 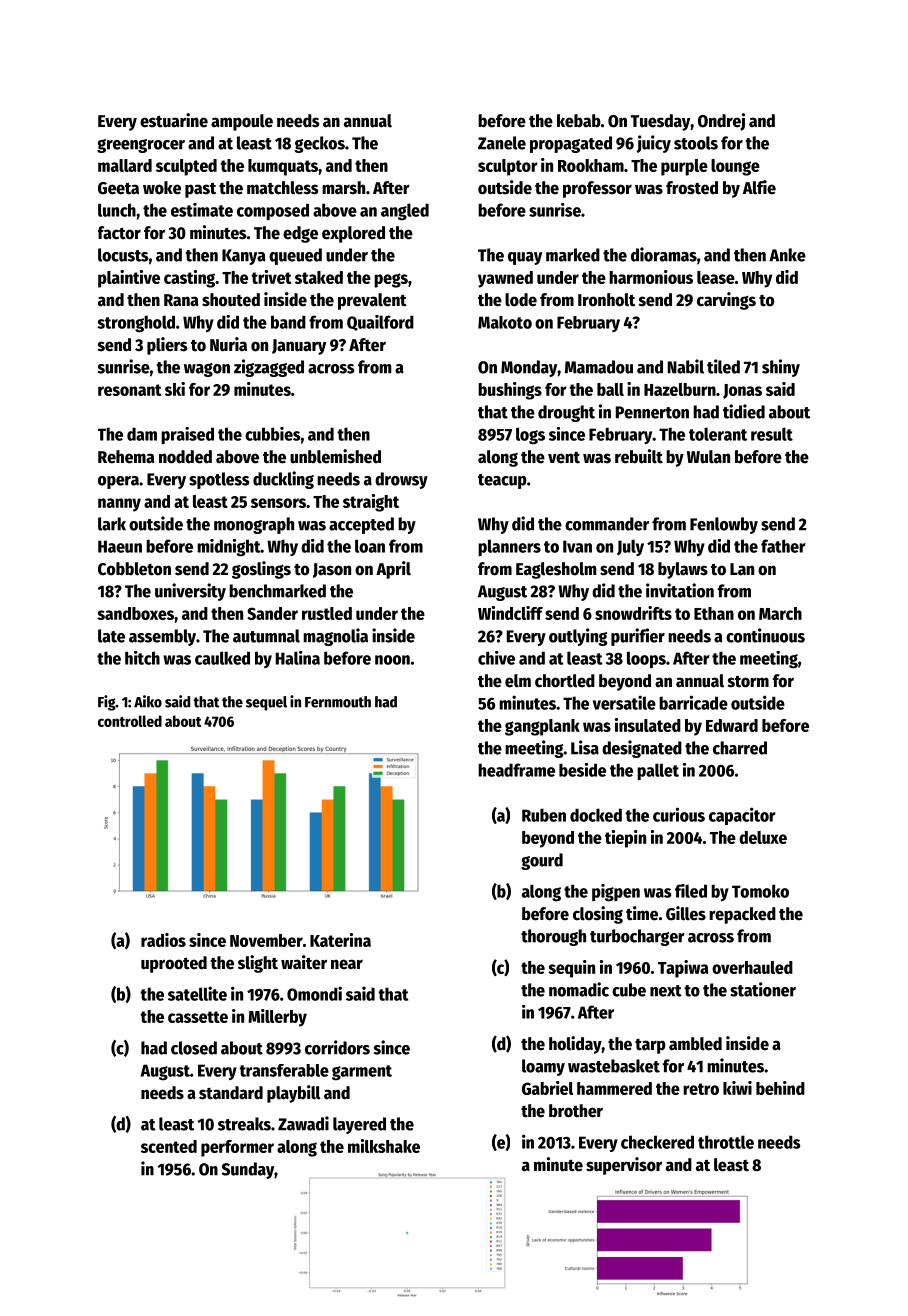 I want to click on radios, so click(x=163, y=940).
